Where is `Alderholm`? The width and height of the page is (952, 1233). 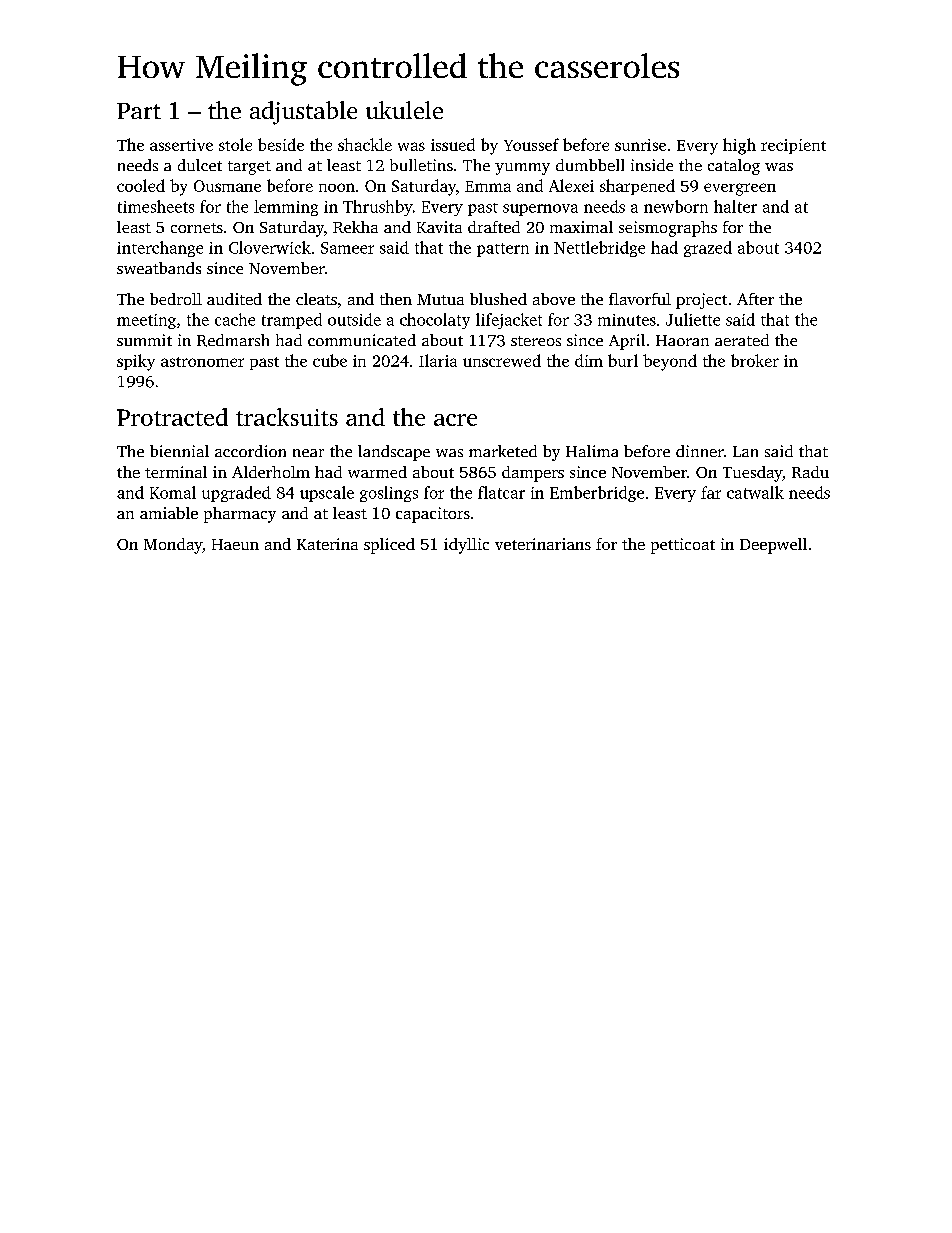 Alderholm is located at coordinates (271, 472).
